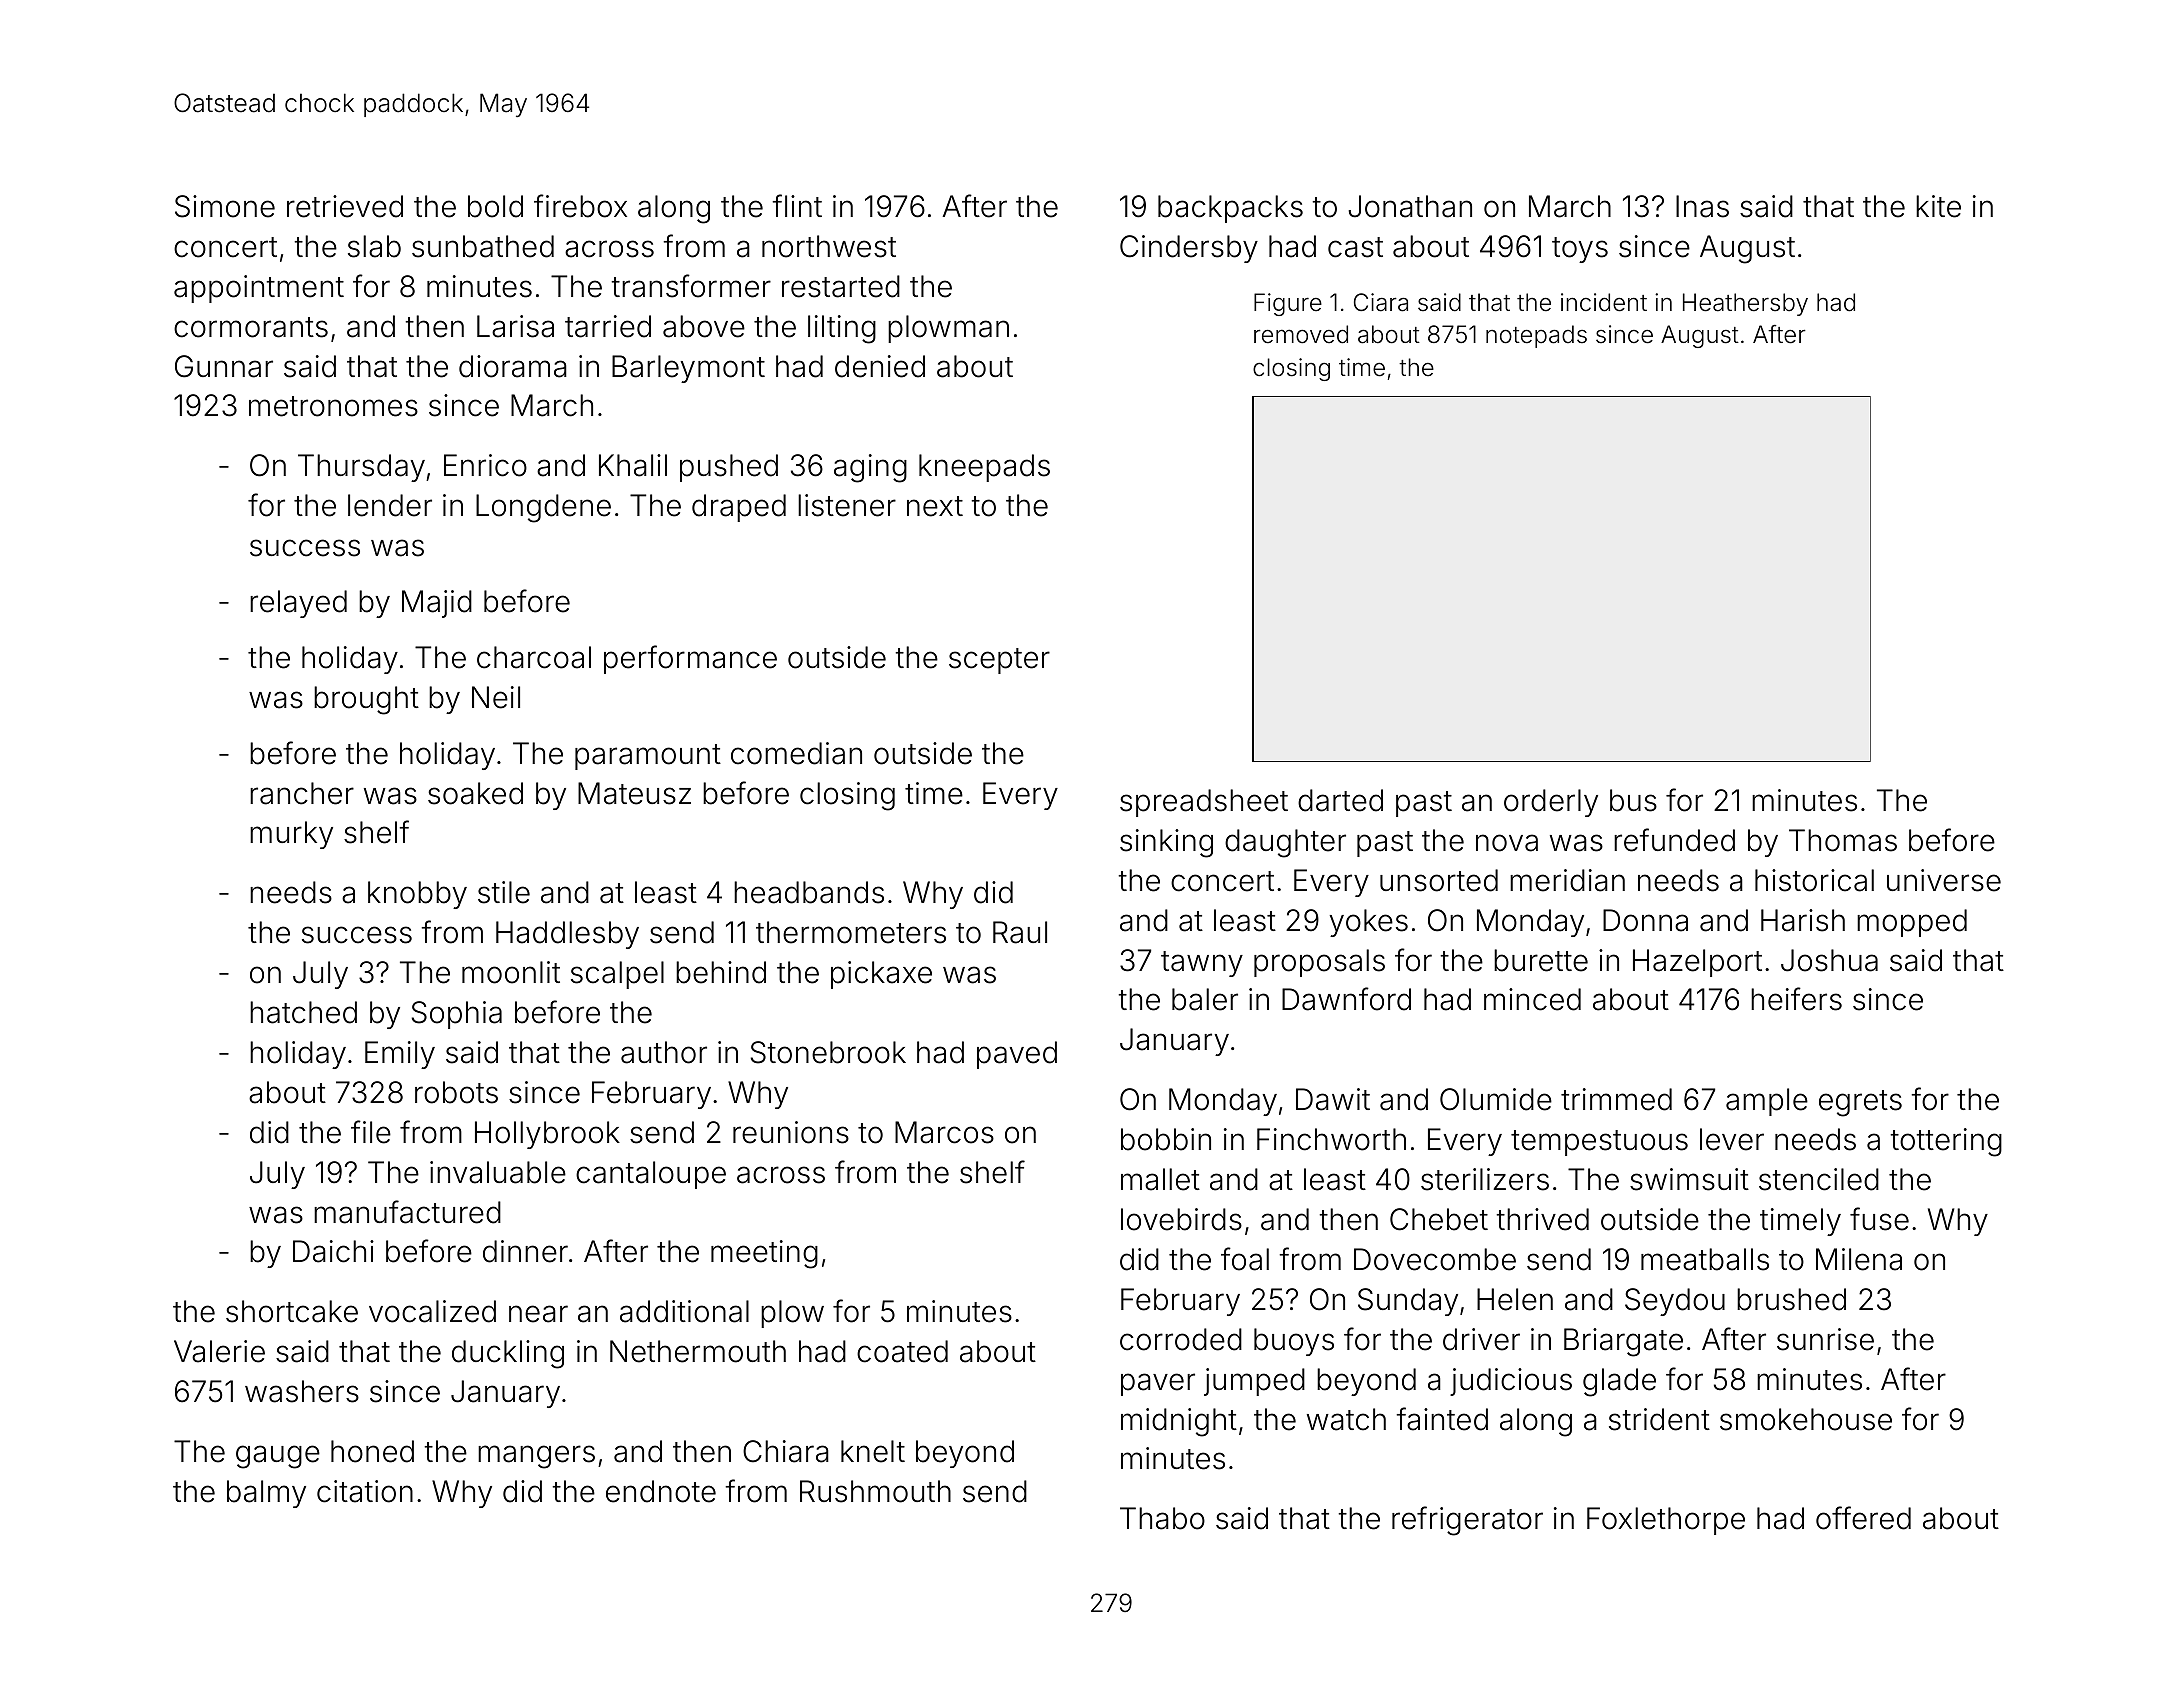 The image size is (2178, 1683). Describe the element at coordinates (634, 793) in the page. I see `Mateusz` at that location.
